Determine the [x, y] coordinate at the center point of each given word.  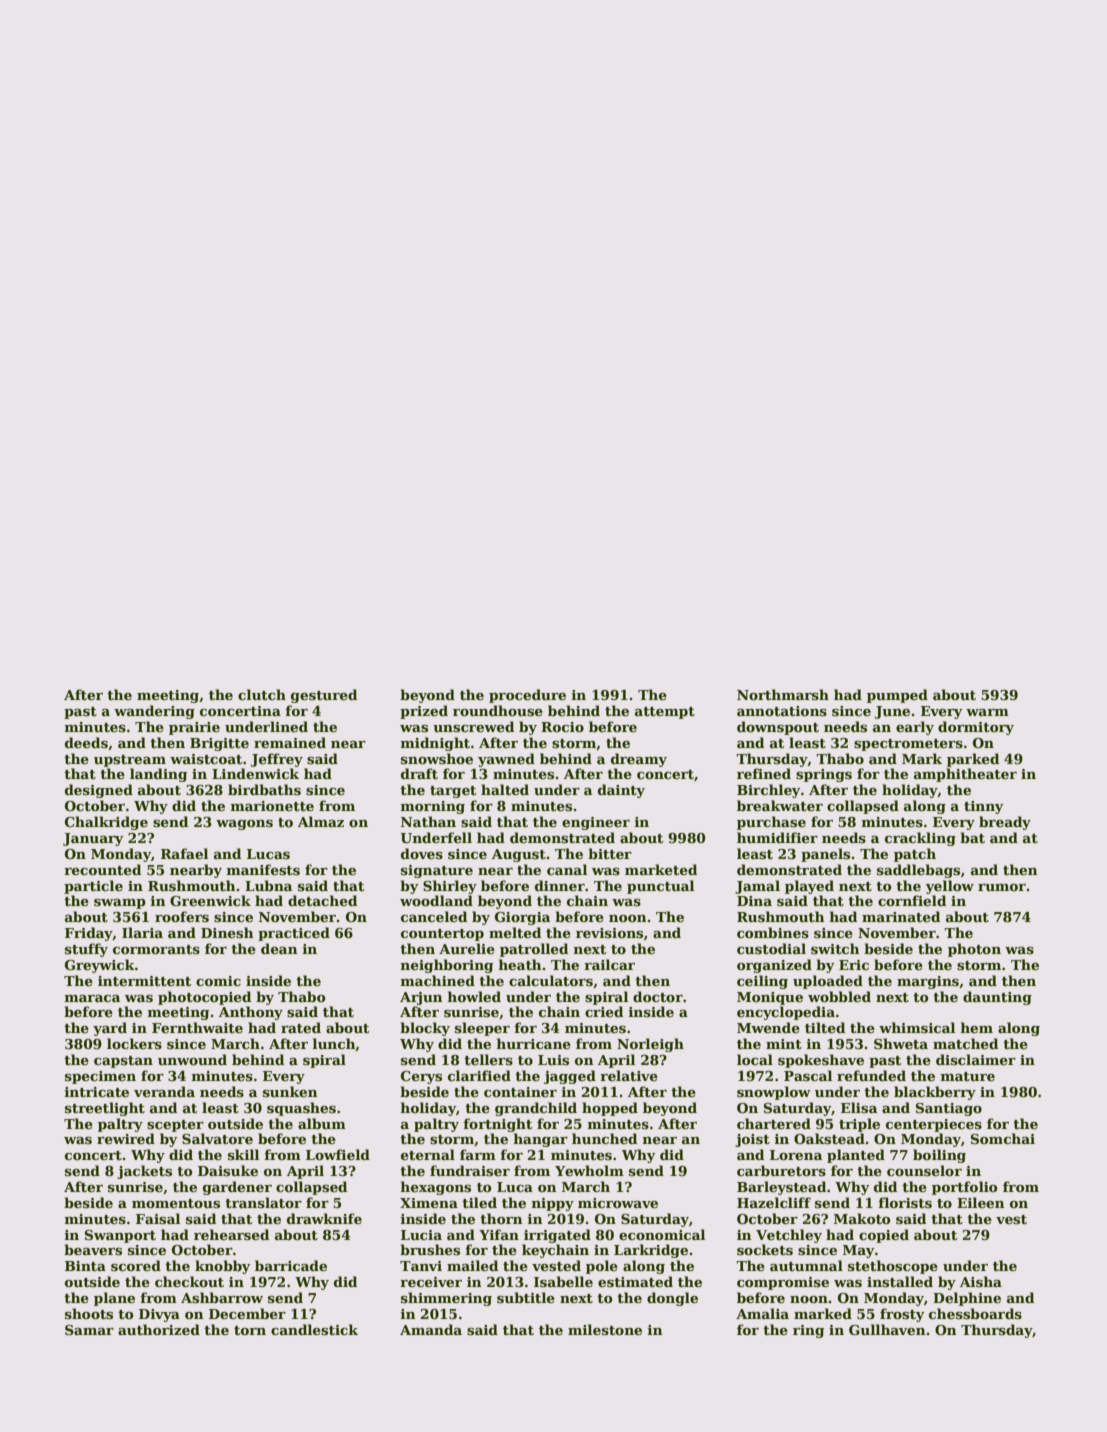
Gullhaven [887, 1329]
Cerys [421, 1077]
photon [974, 950]
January [93, 839]
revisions [609, 933]
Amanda [431, 1329]
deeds [86, 742]
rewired [126, 1138]
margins [928, 982]
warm [987, 712]
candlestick [314, 1329]
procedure [527, 696]
